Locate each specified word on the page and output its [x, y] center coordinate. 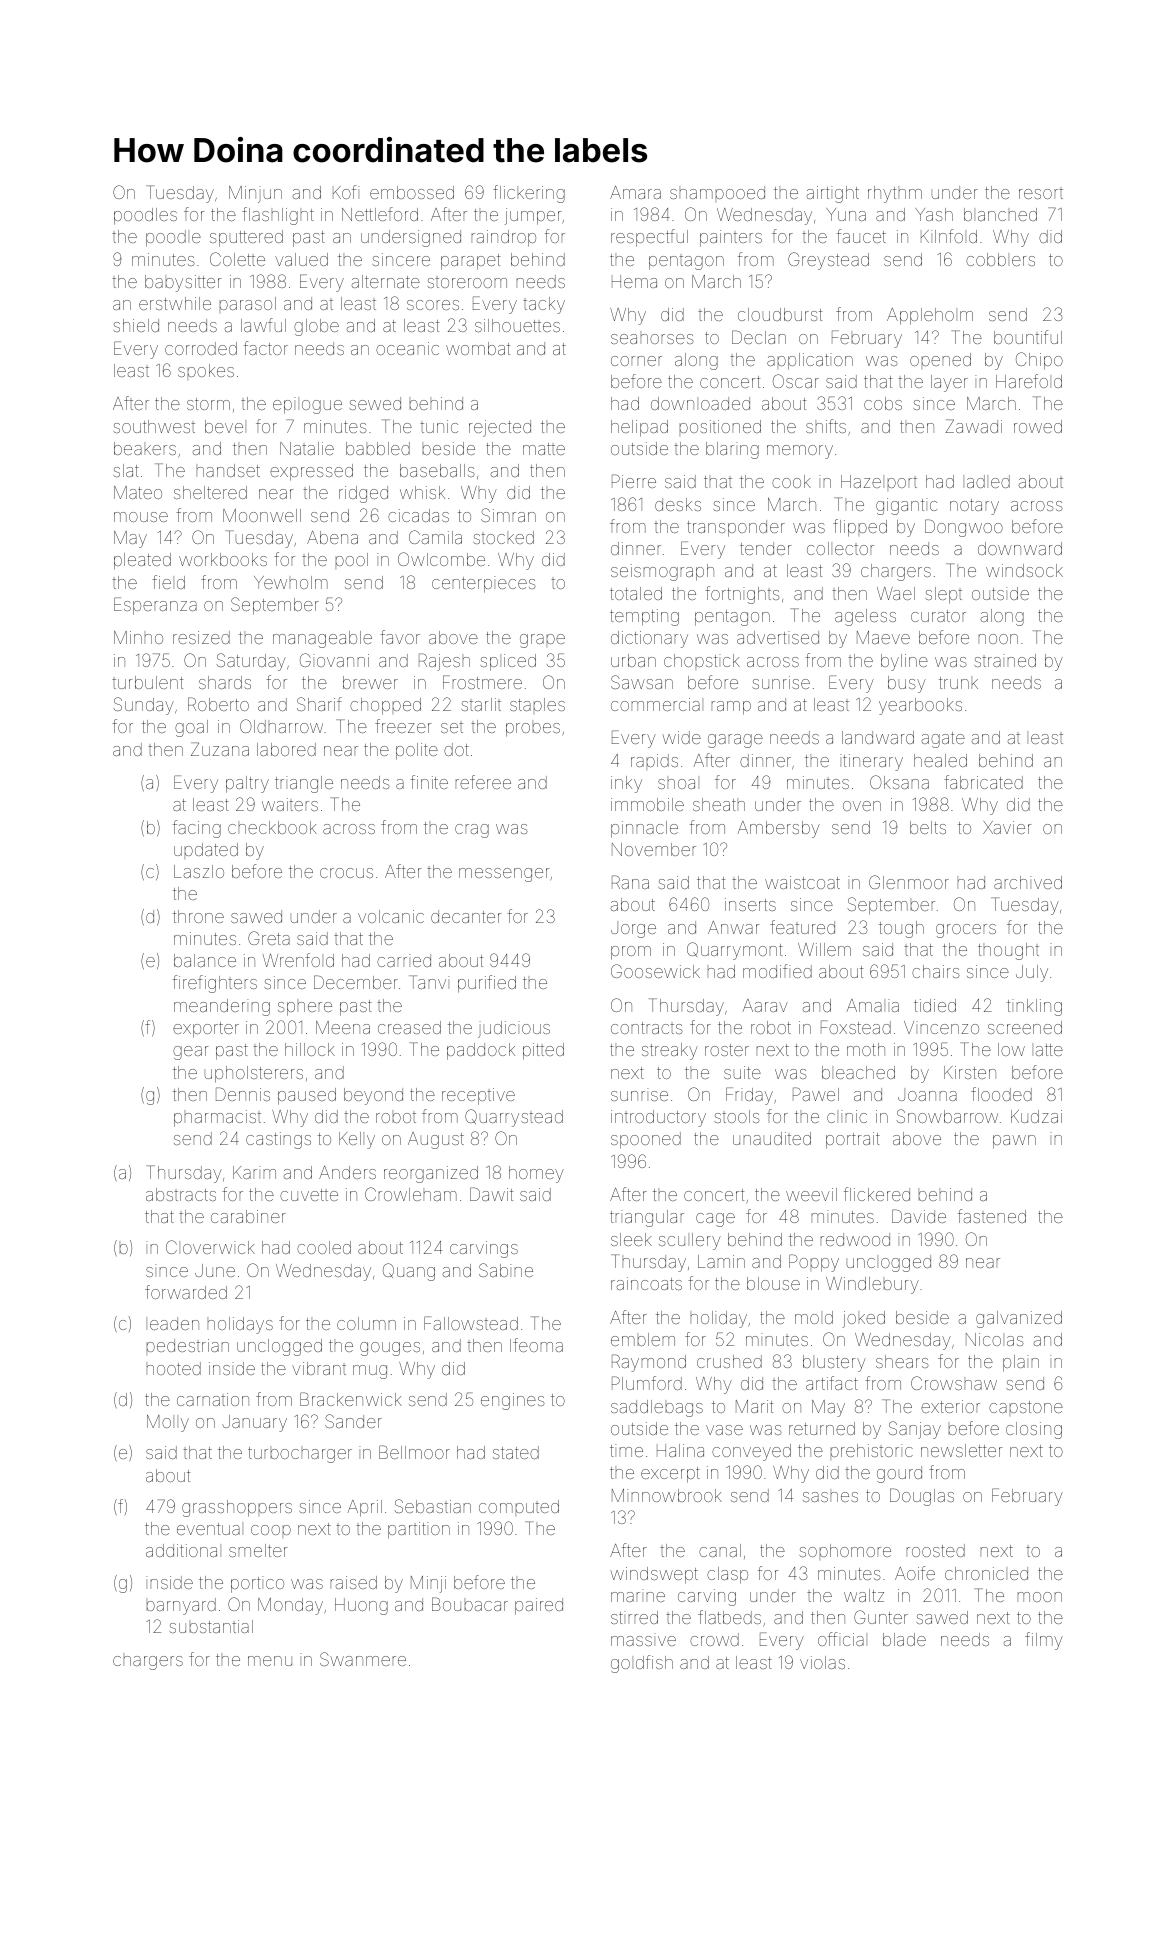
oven [862, 806]
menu [270, 1661]
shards [225, 682]
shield [136, 325]
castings [278, 1140]
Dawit [491, 1194]
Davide [919, 1216]
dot [456, 749]
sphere [305, 1009]
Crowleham [411, 1194]
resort [1041, 194]
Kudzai [1036, 1116]
